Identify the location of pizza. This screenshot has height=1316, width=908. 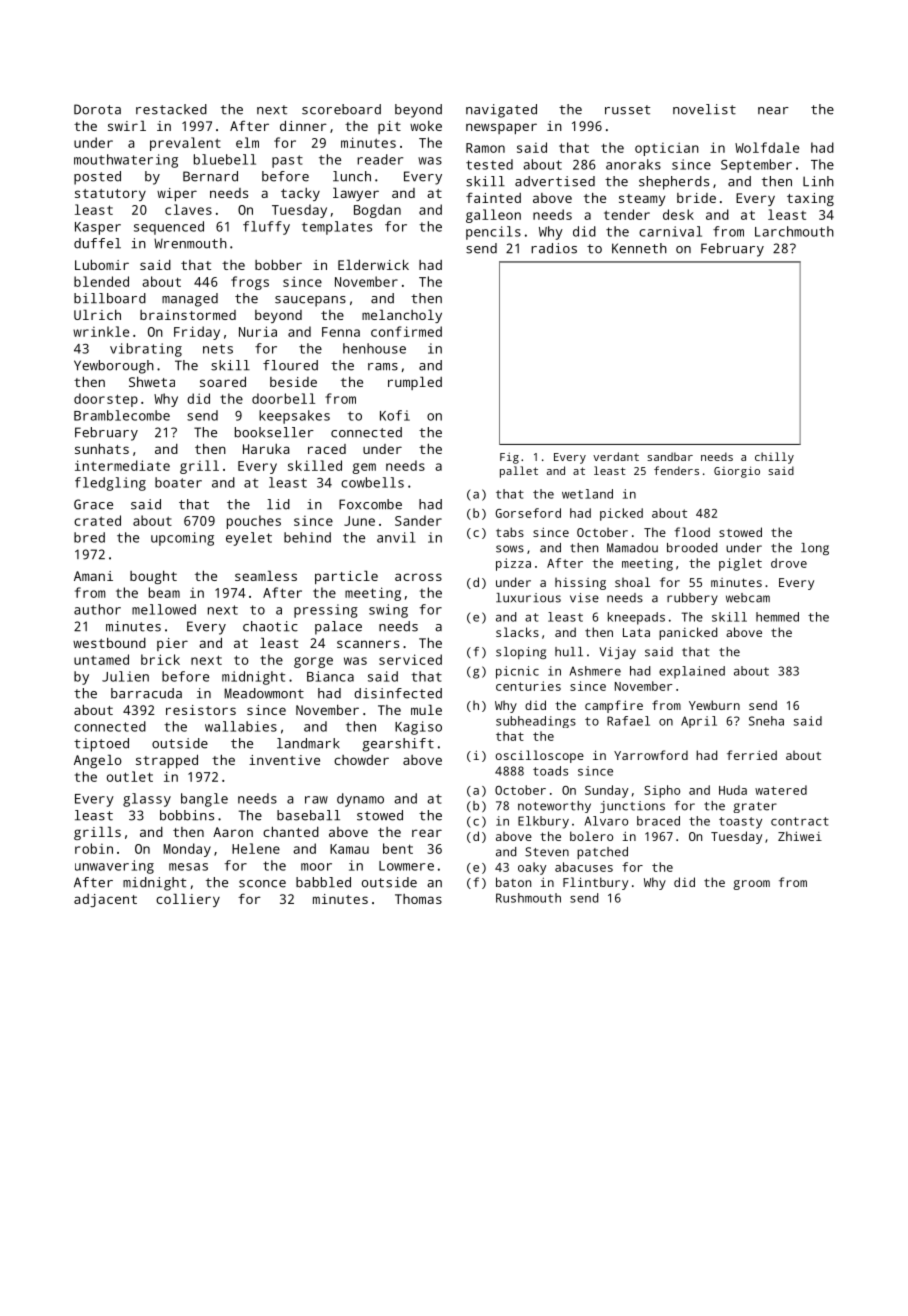
(513, 564).
